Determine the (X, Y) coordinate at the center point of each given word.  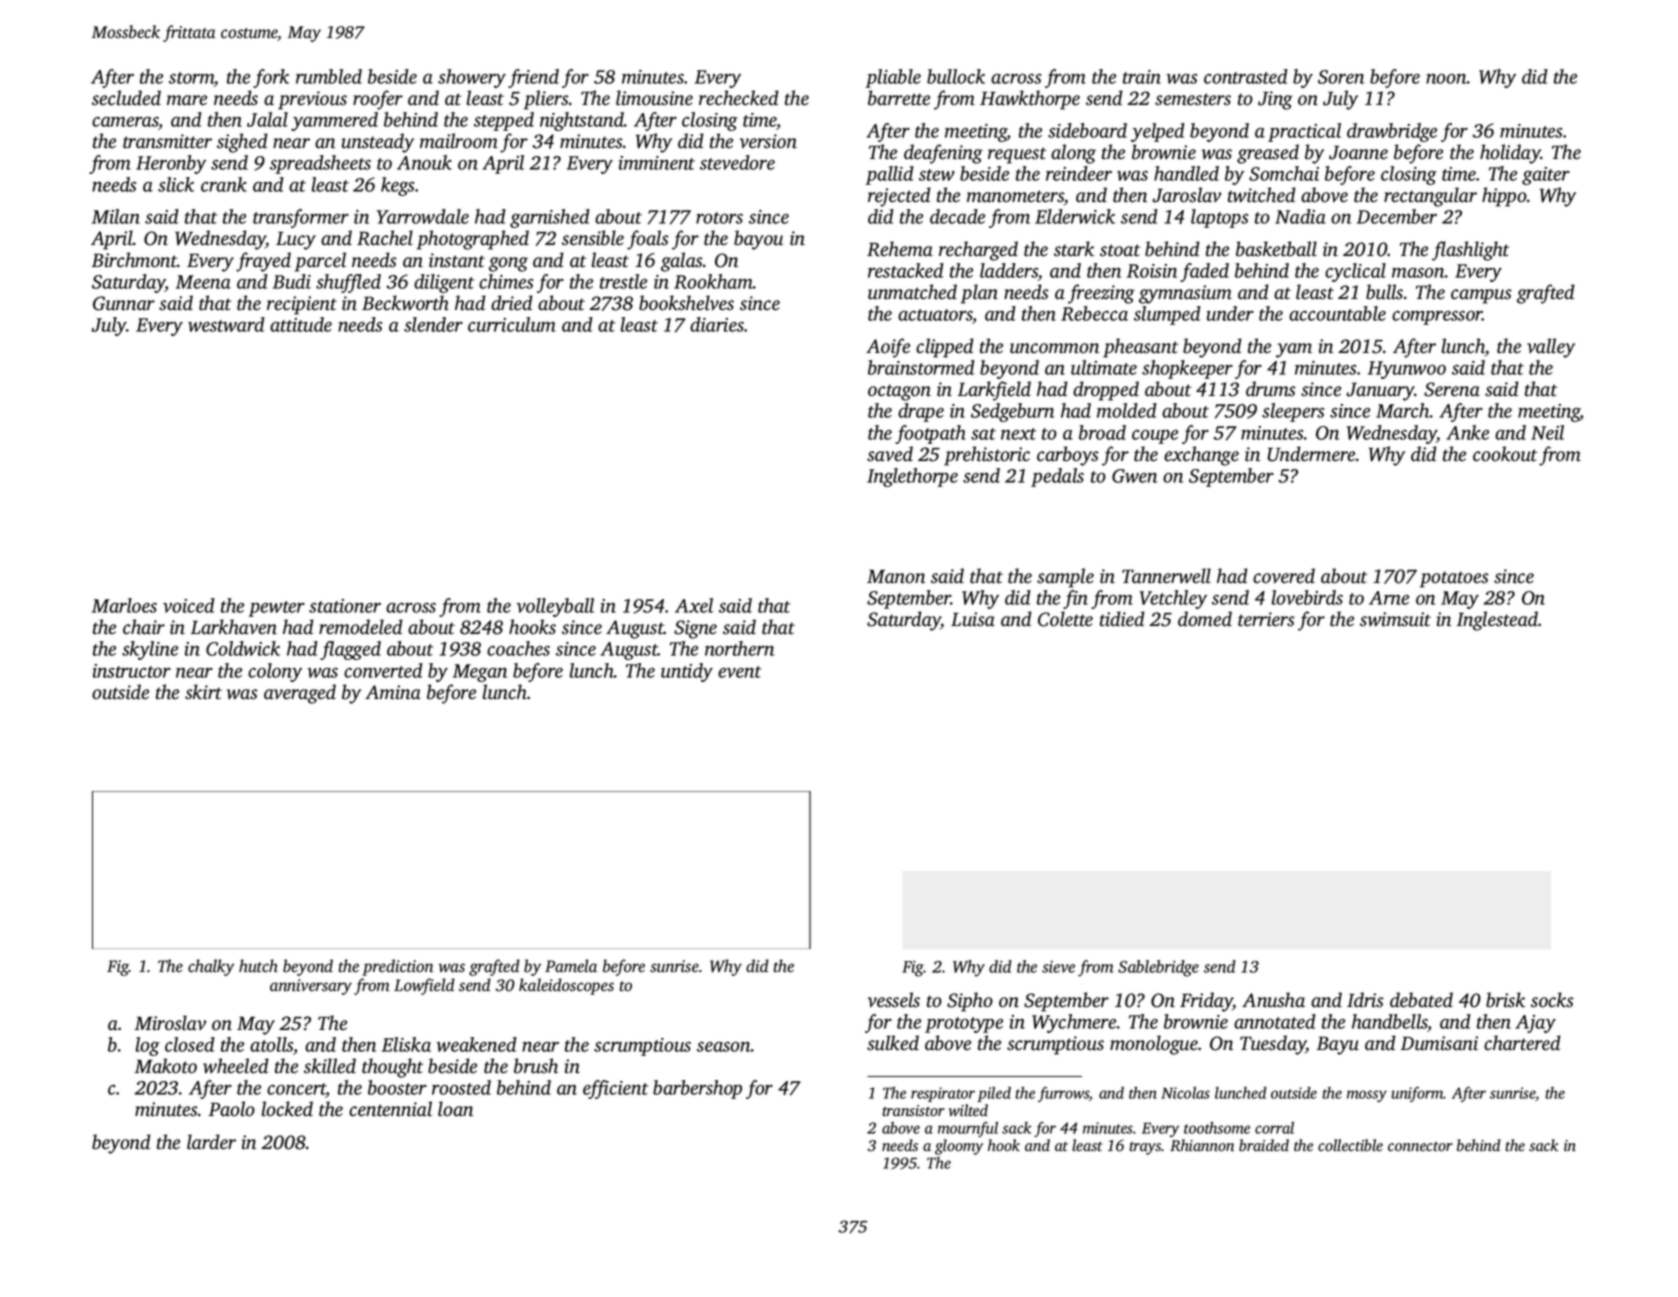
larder (211, 1142)
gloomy (959, 1147)
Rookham (713, 281)
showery (472, 78)
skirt (203, 692)
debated (1421, 1000)
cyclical (1355, 272)
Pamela (571, 966)
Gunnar (124, 303)
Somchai (1284, 173)
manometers (1015, 196)
